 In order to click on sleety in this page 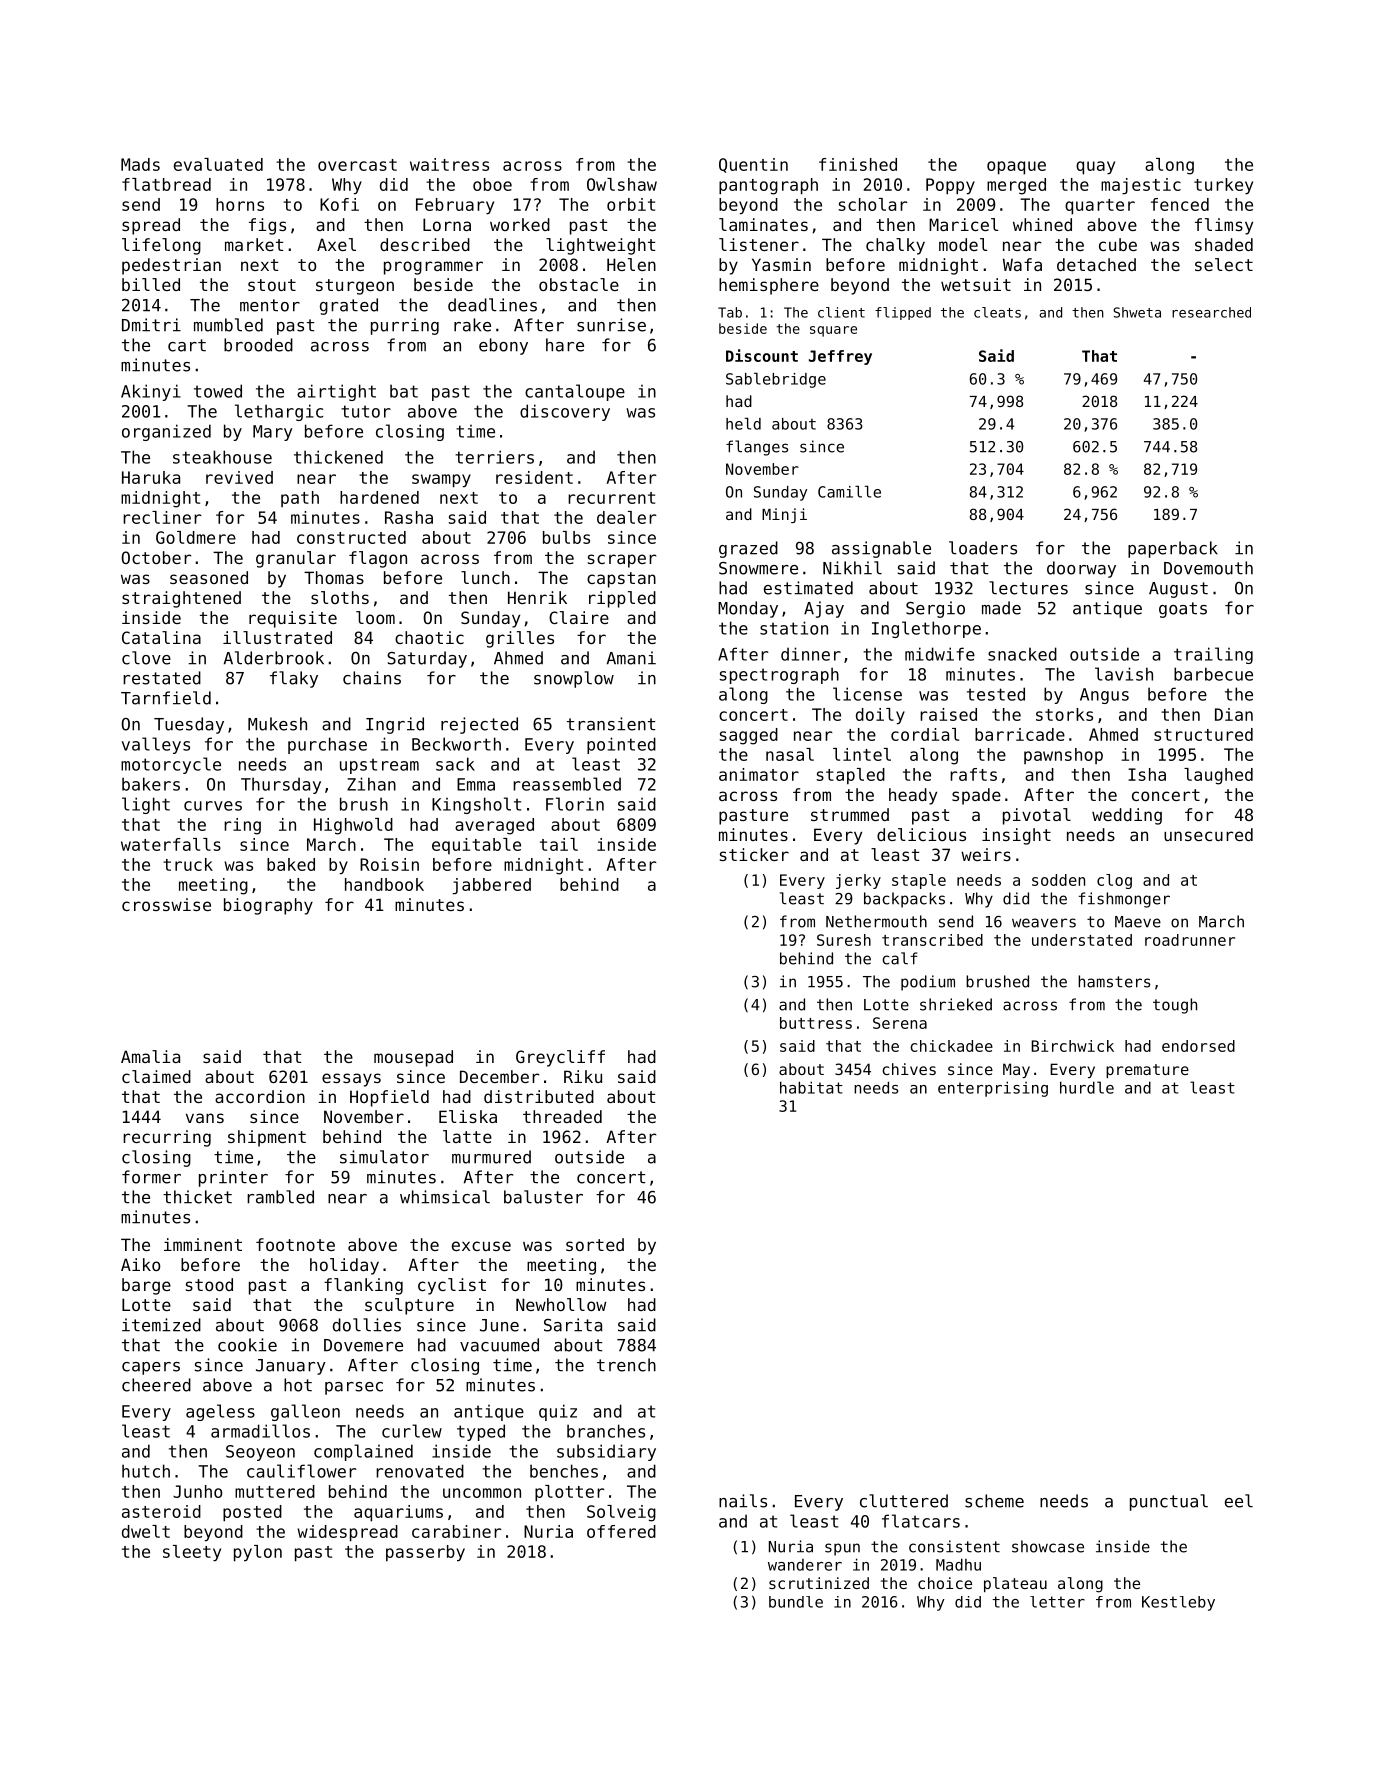, I will do `click(192, 1553)`.
